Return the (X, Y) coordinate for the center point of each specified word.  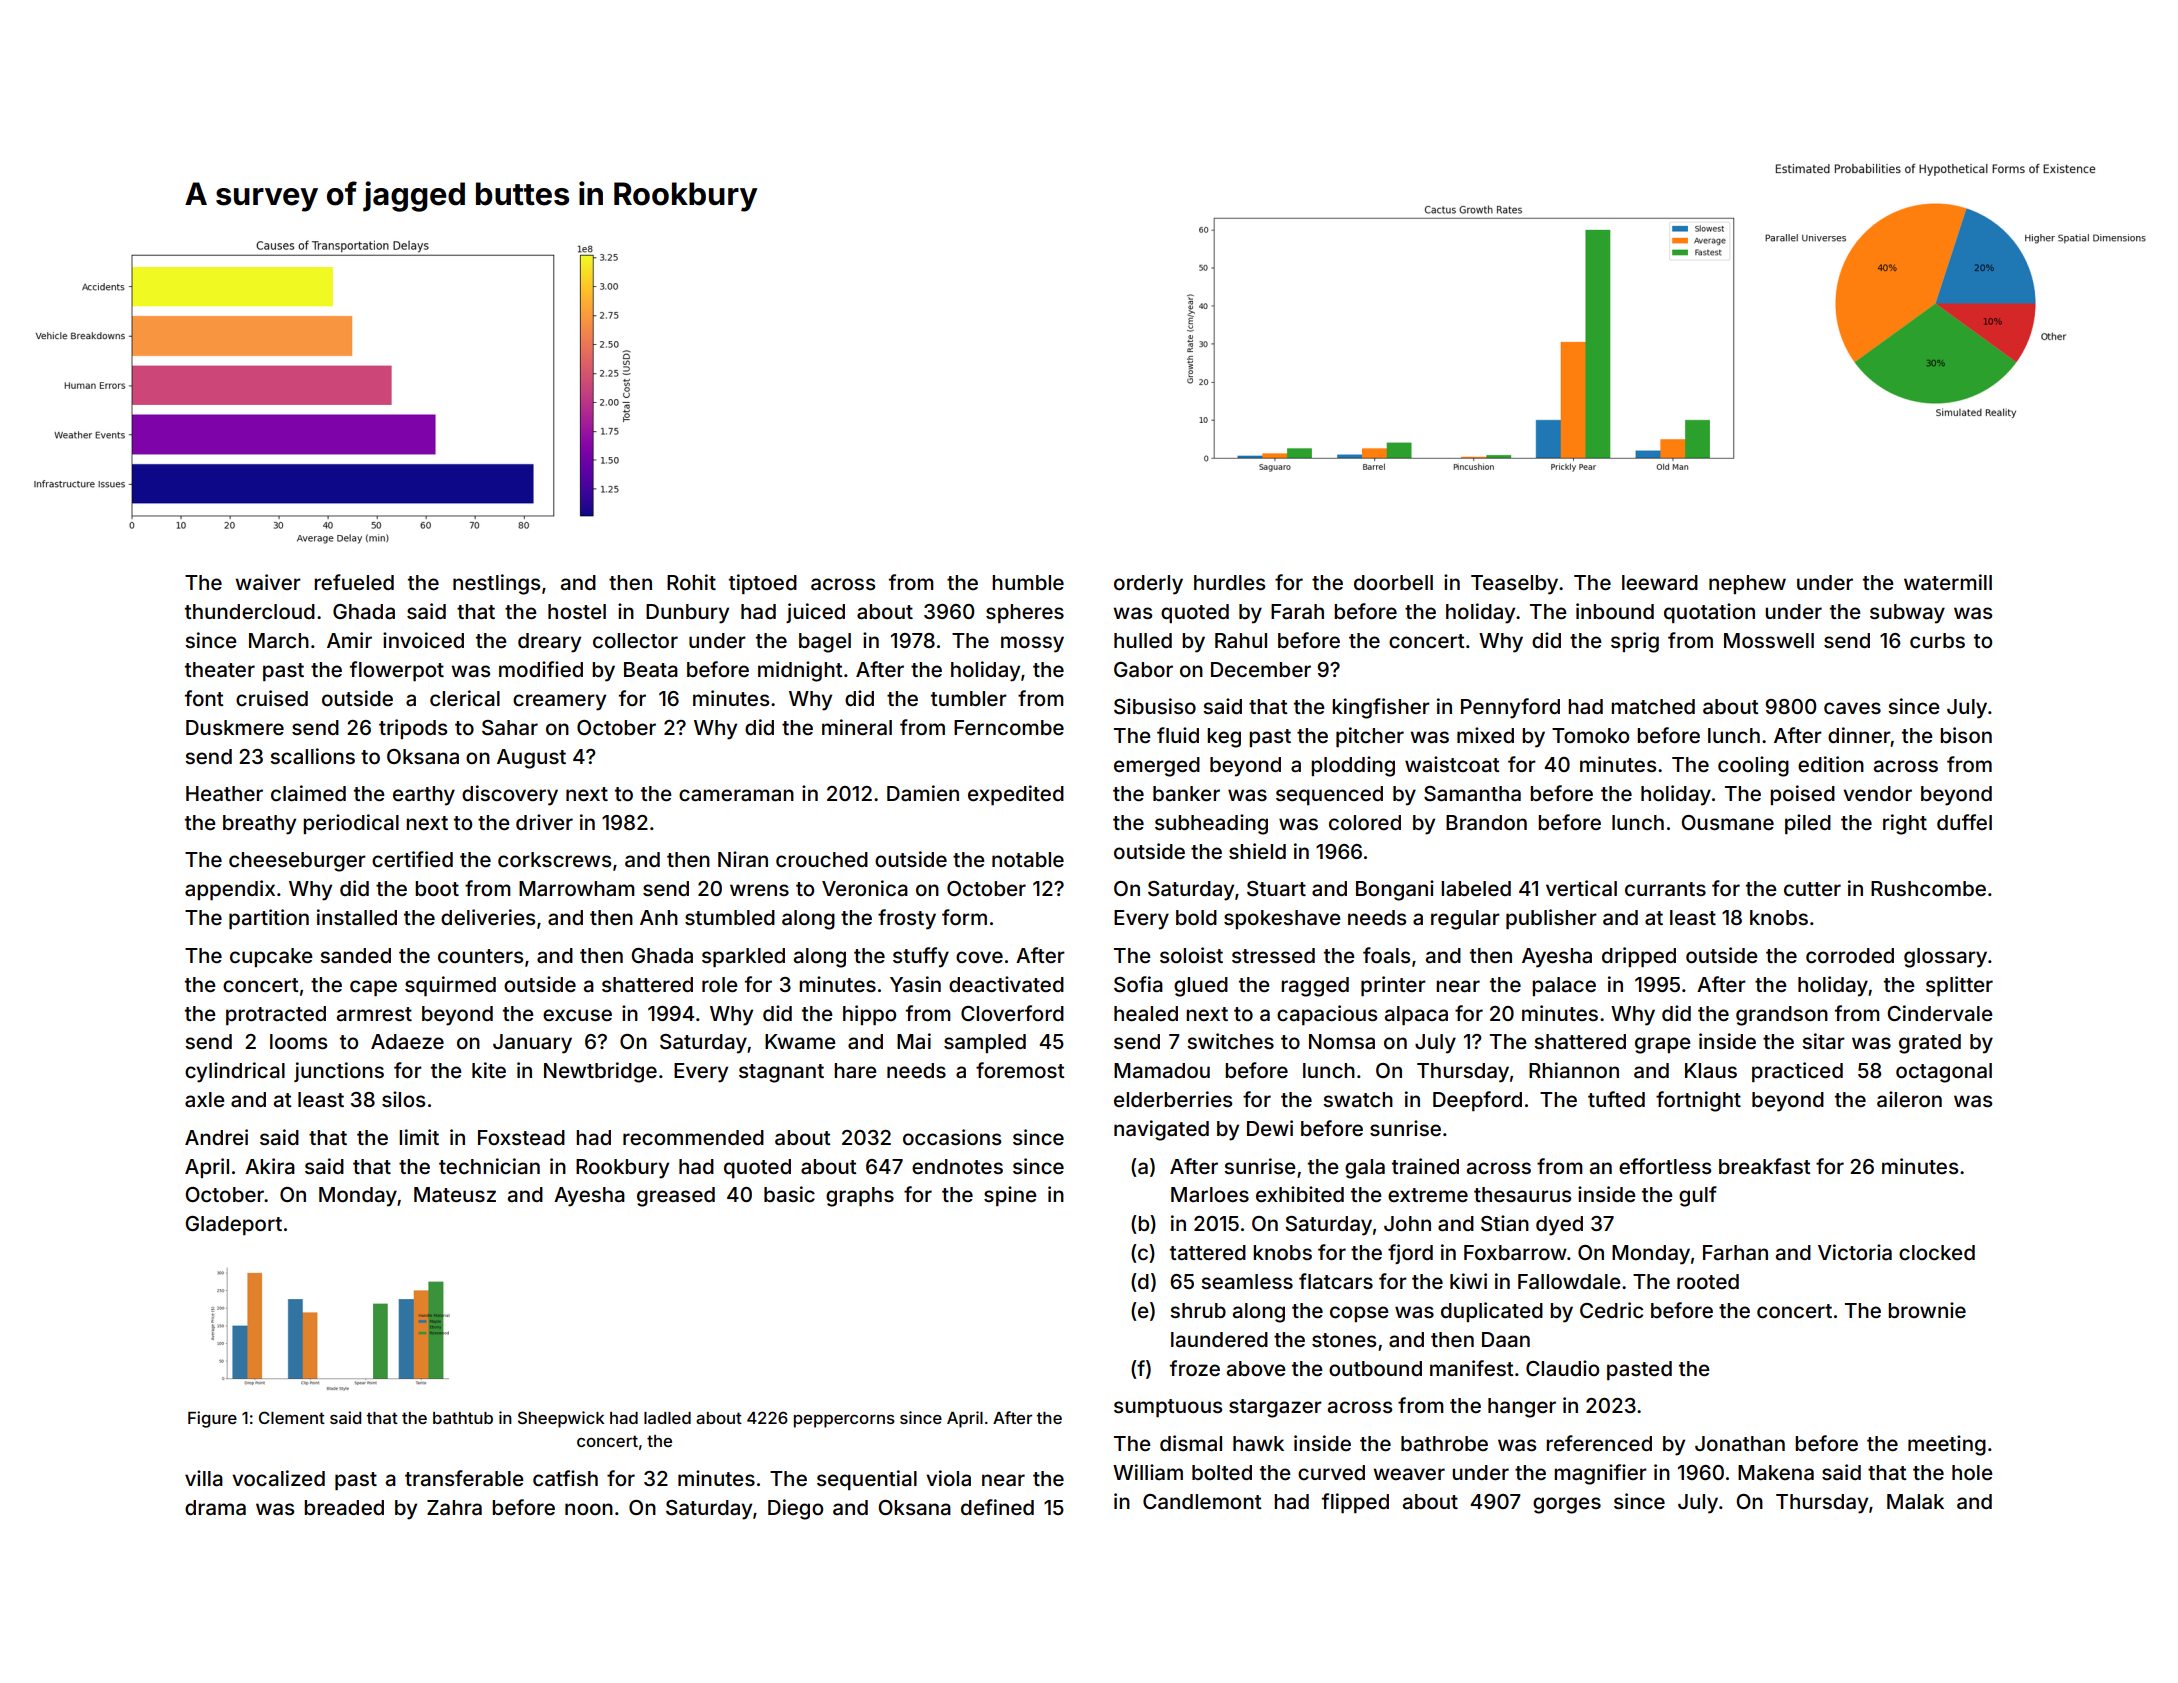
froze (1195, 1368)
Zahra (454, 1507)
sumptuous (1168, 1408)
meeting (1947, 1445)
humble (1028, 582)
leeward (1660, 582)
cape (373, 988)
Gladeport (233, 1225)
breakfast (1765, 1166)
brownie (1927, 1310)
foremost (1020, 1070)
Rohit (691, 582)
